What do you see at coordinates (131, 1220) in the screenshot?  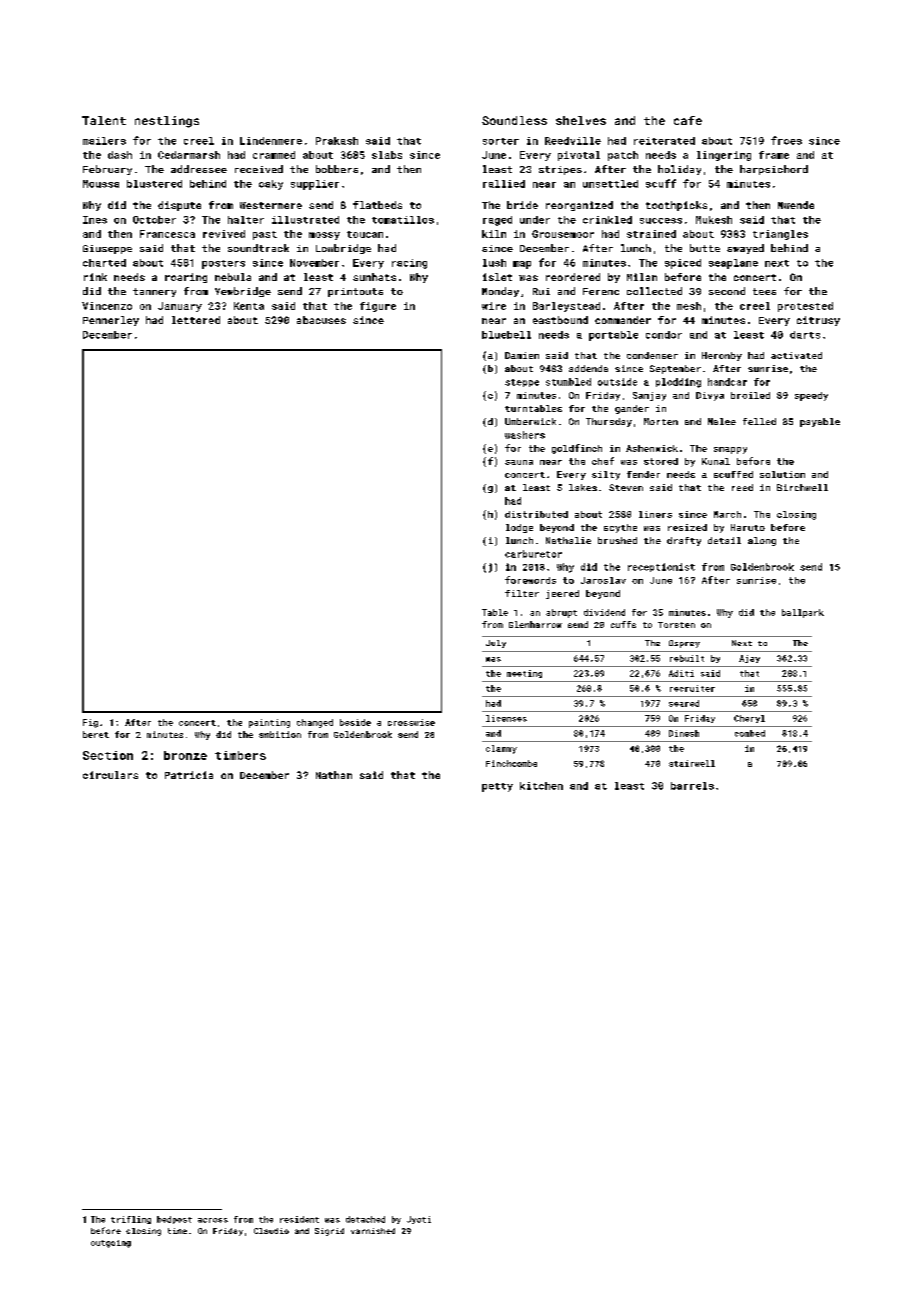 I see `trifling` at bounding box center [131, 1220].
